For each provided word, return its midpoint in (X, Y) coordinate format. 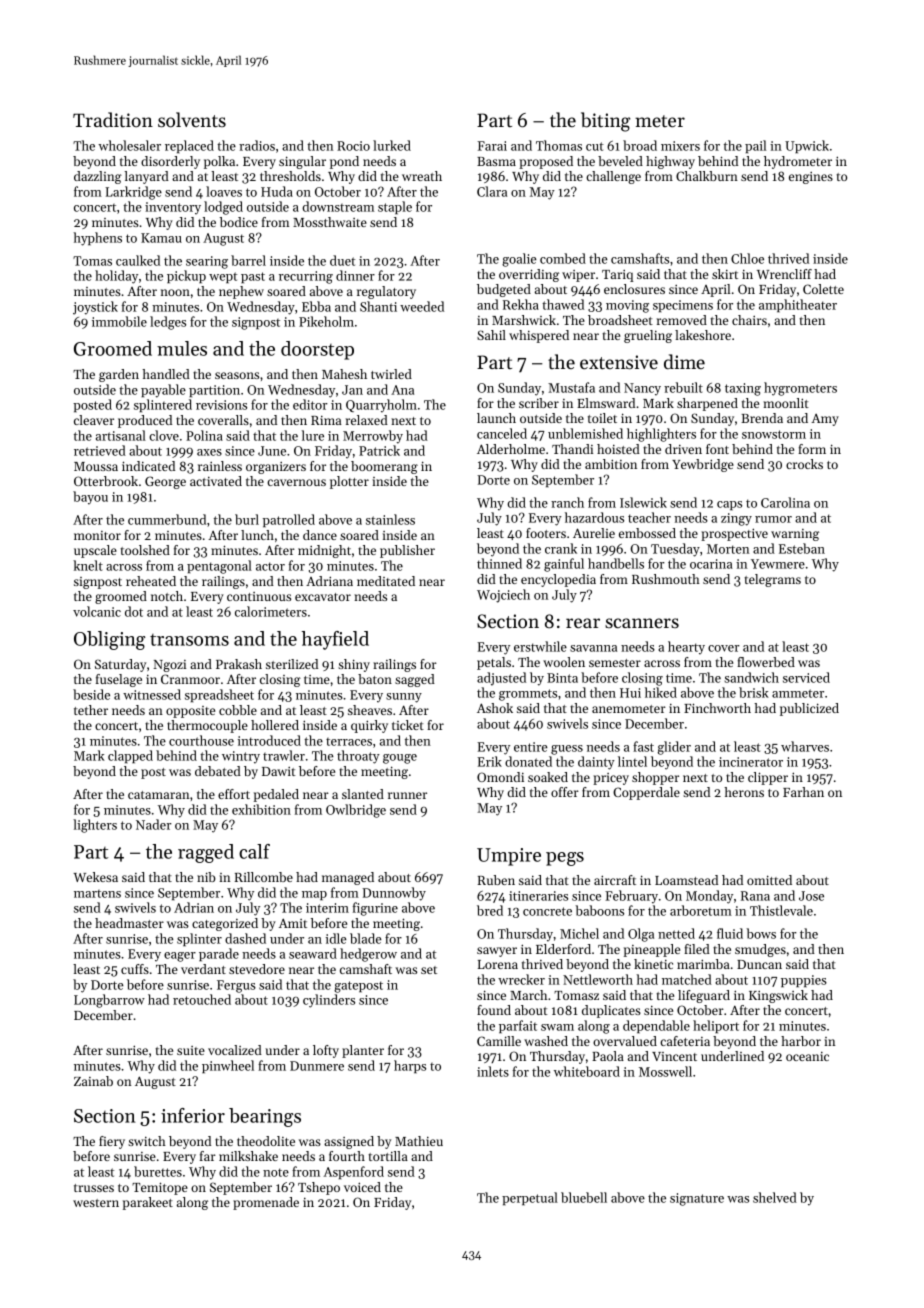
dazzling (98, 177)
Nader (154, 824)
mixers (680, 146)
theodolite (266, 1141)
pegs (565, 859)
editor (310, 404)
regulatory (386, 292)
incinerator (751, 762)
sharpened (707, 404)
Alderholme (511, 449)
